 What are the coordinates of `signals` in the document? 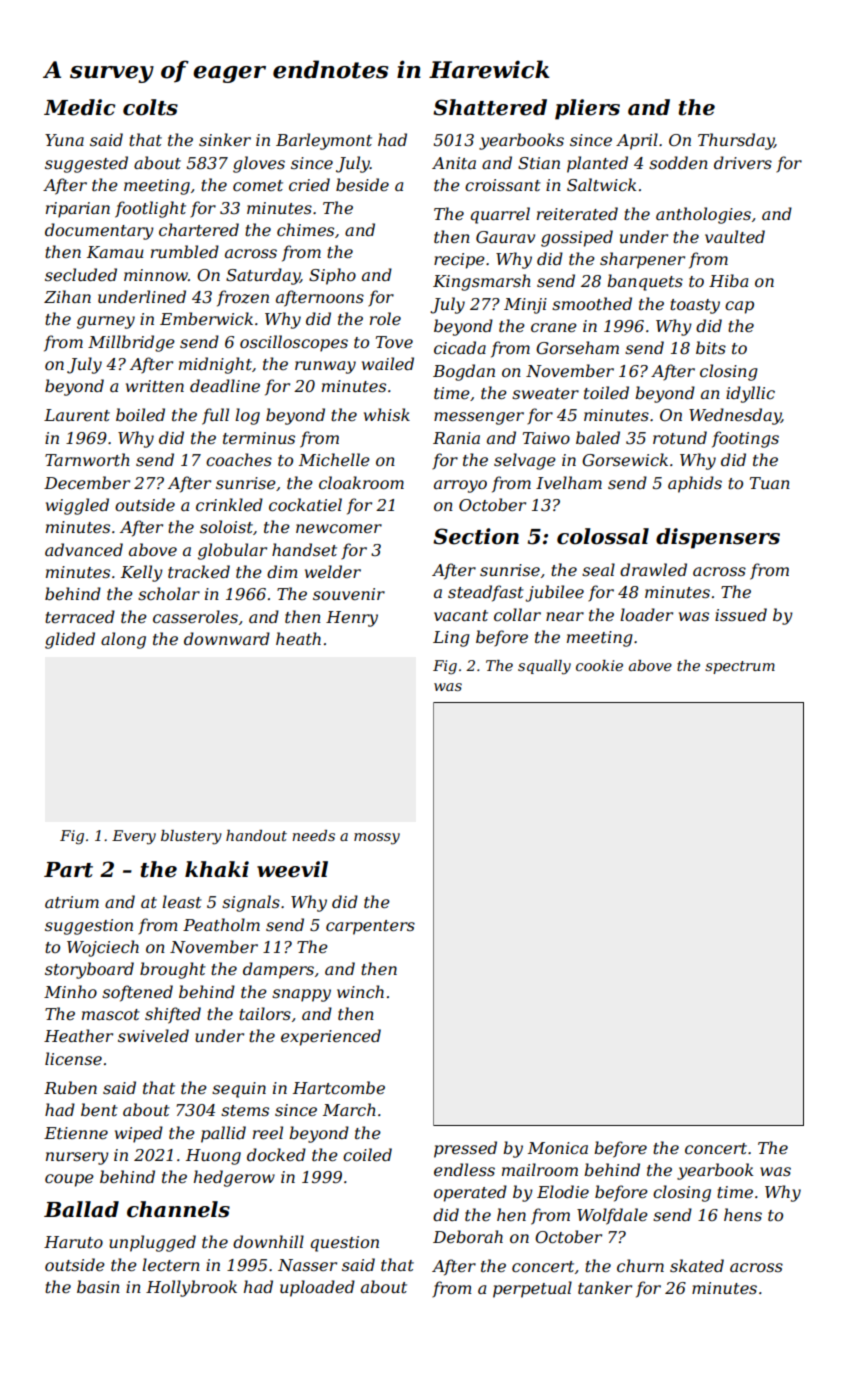 It's located at (251, 903).
